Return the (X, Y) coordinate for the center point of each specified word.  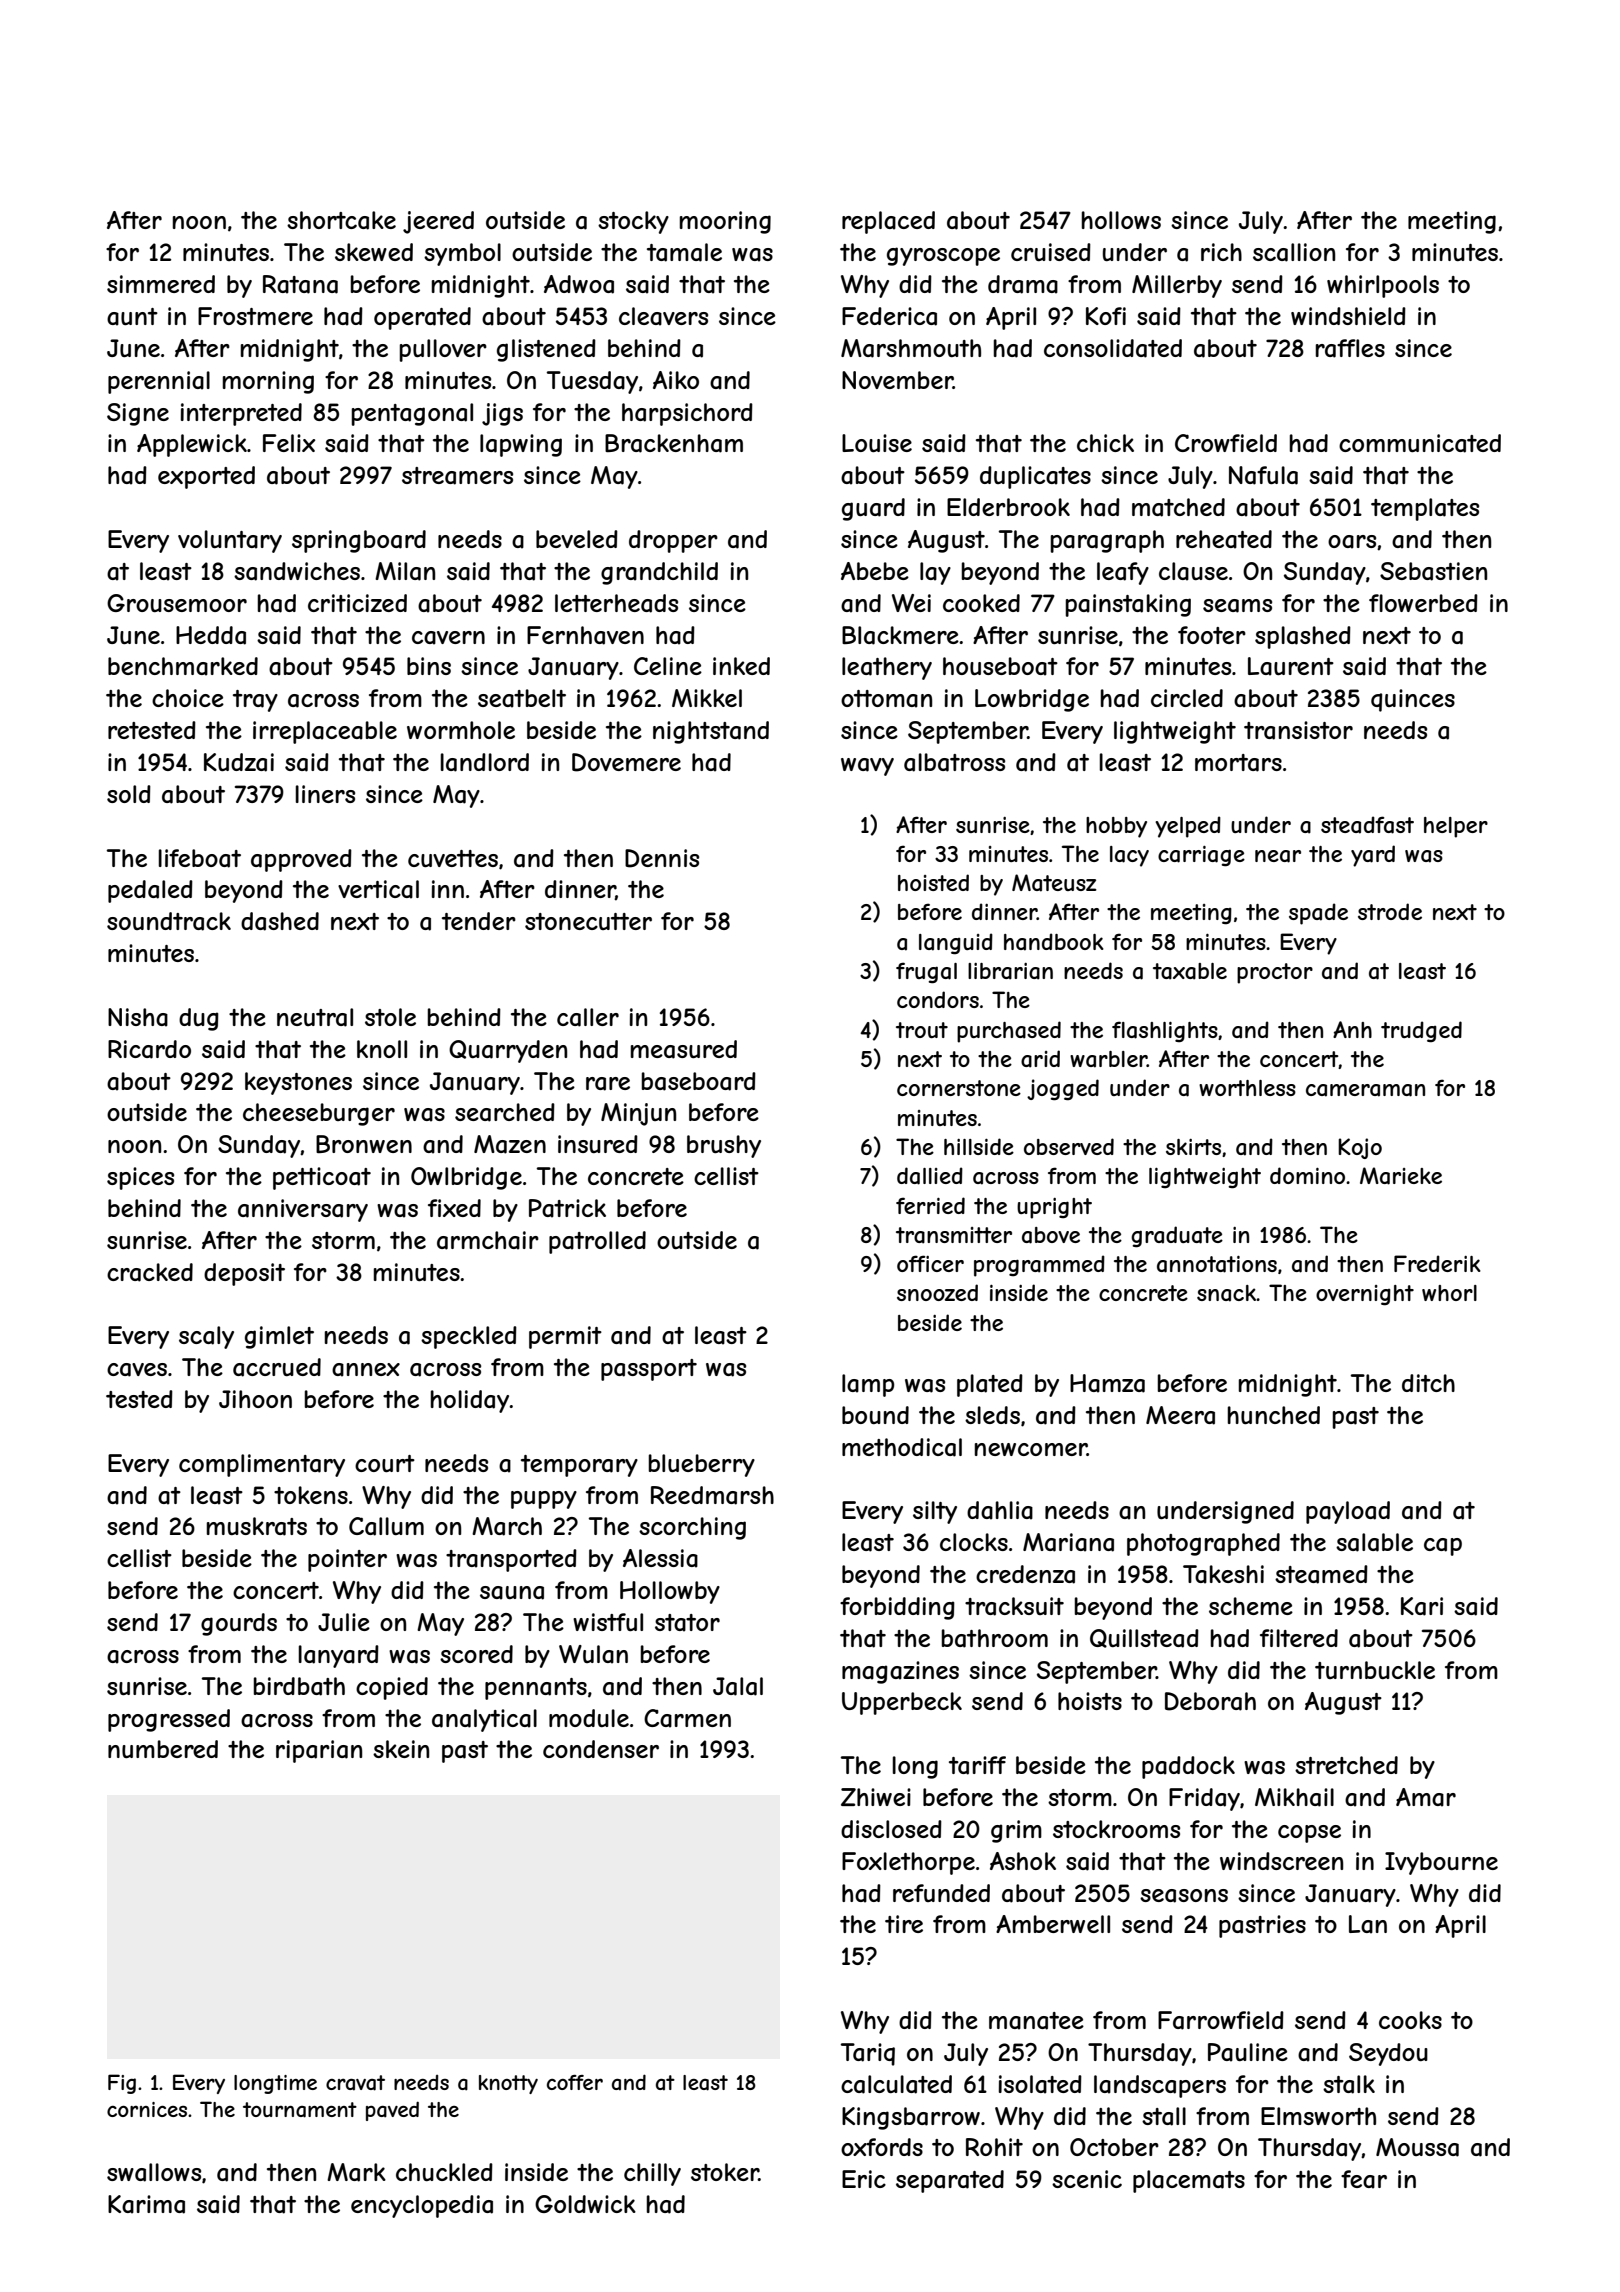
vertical (378, 889)
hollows (1121, 220)
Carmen (687, 1718)
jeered (438, 222)
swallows (154, 2172)
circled (1187, 698)
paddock (1188, 1767)
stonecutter (588, 921)
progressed (169, 1720)
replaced (888, 222)
